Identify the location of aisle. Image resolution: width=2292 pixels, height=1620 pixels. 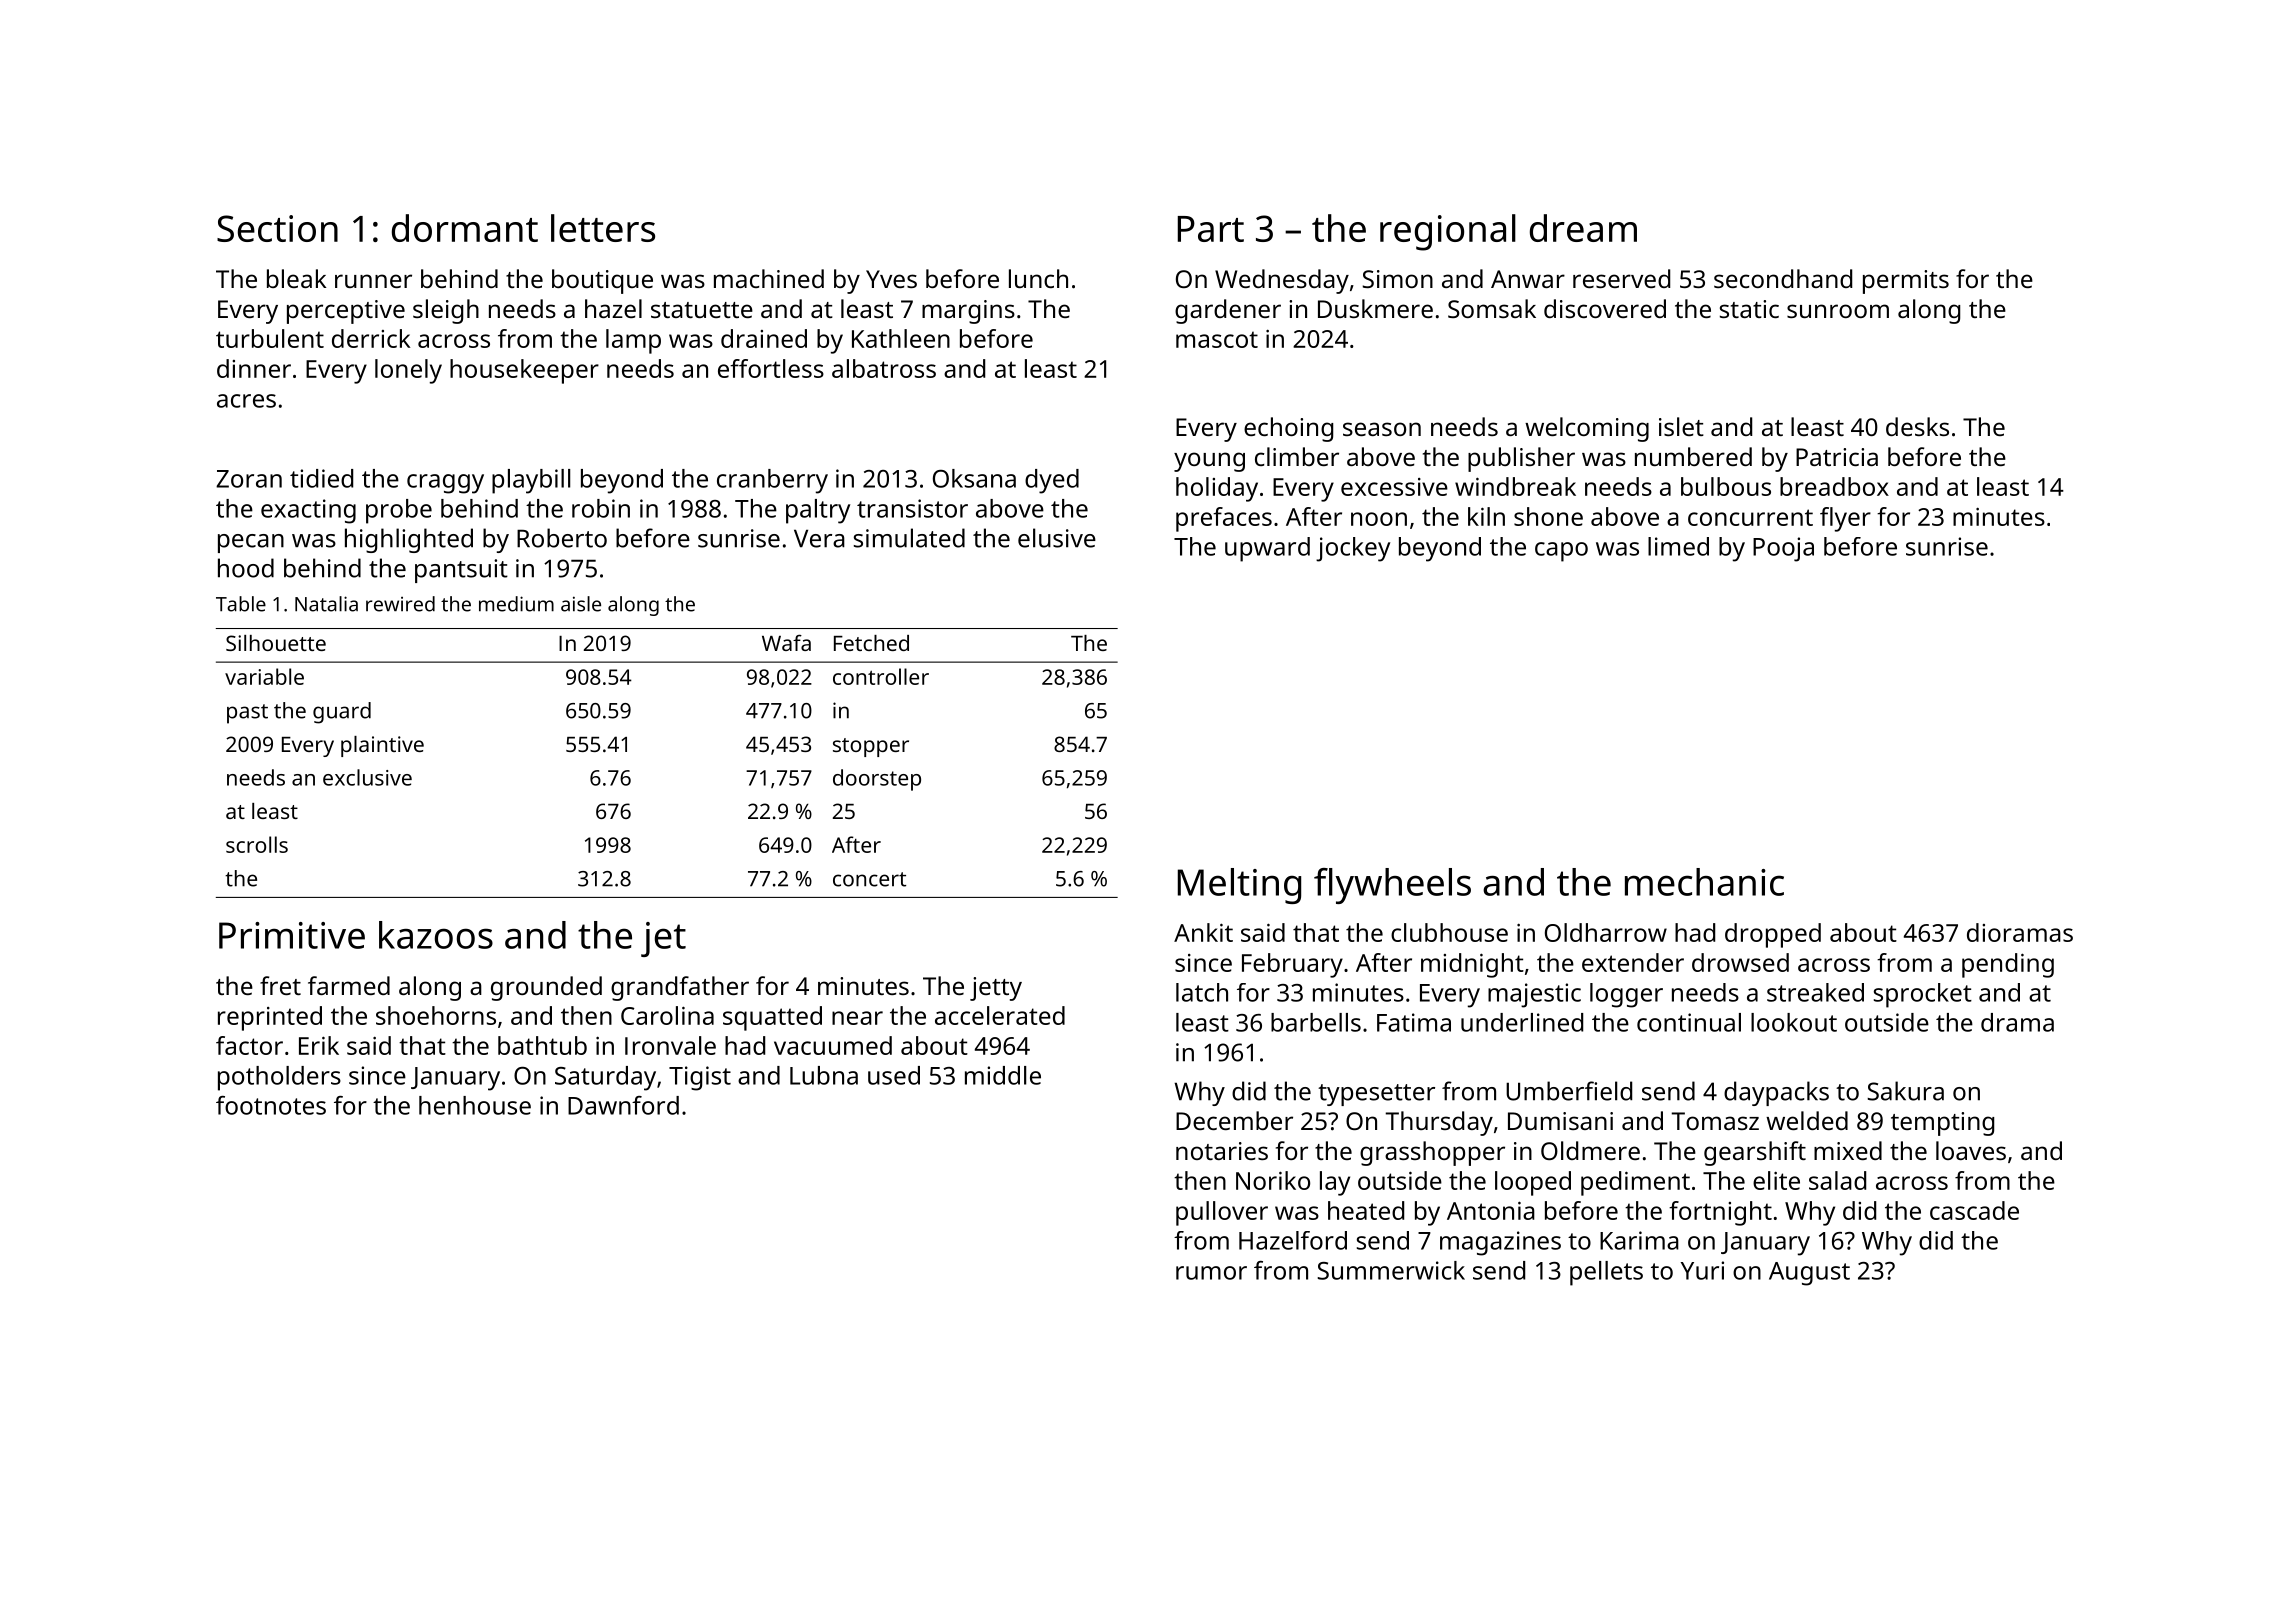
(581, 604).
